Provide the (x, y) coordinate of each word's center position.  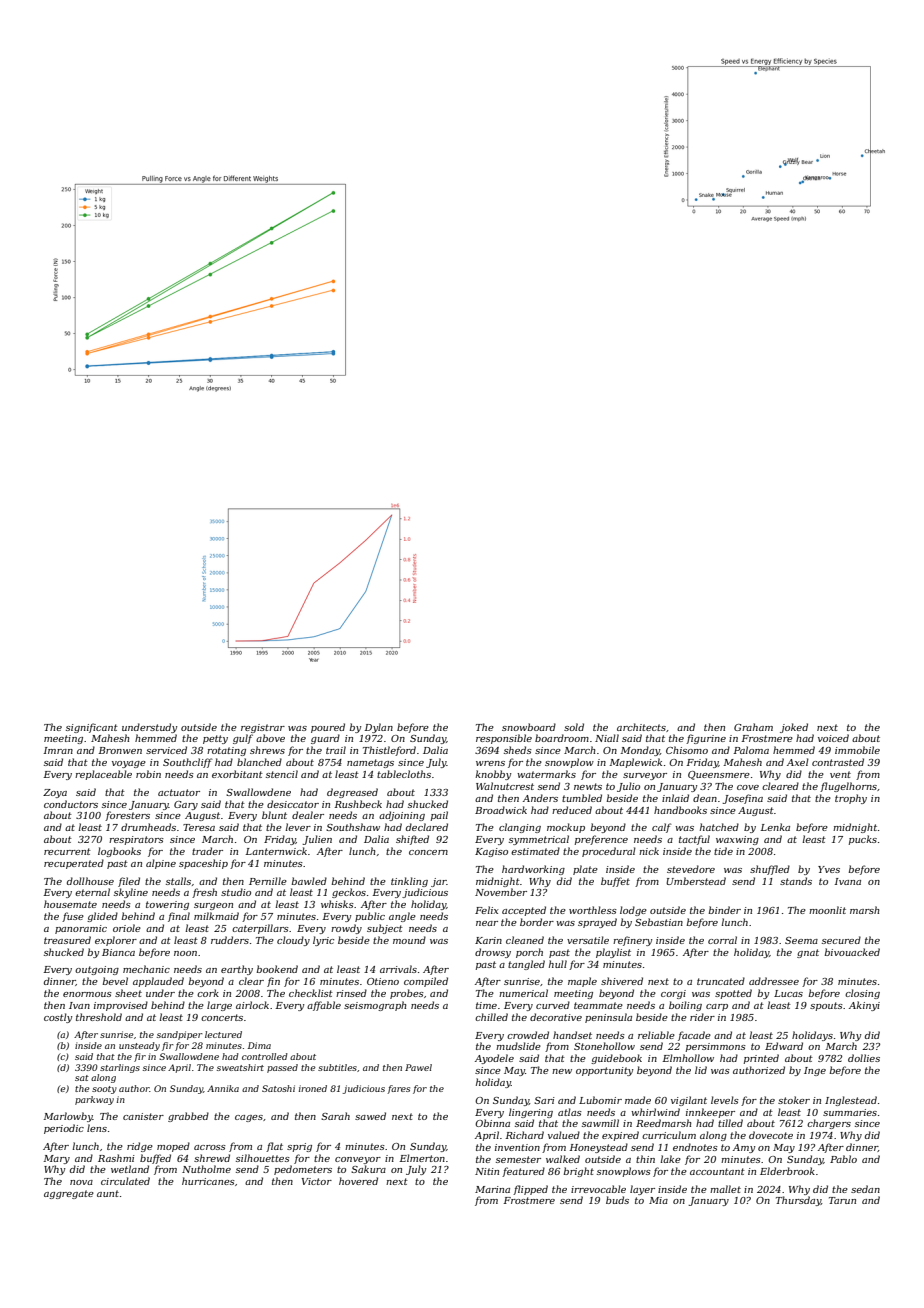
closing (862, 994)
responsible (504, 739)
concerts (222, 1017)
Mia (658, 1200)
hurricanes (208, 1181)
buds (617, 1200)
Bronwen (120, 750)
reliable (656, 1035)
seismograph (375, 1006)
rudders (230, 940)
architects (641, 727)
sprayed (597, 923)
